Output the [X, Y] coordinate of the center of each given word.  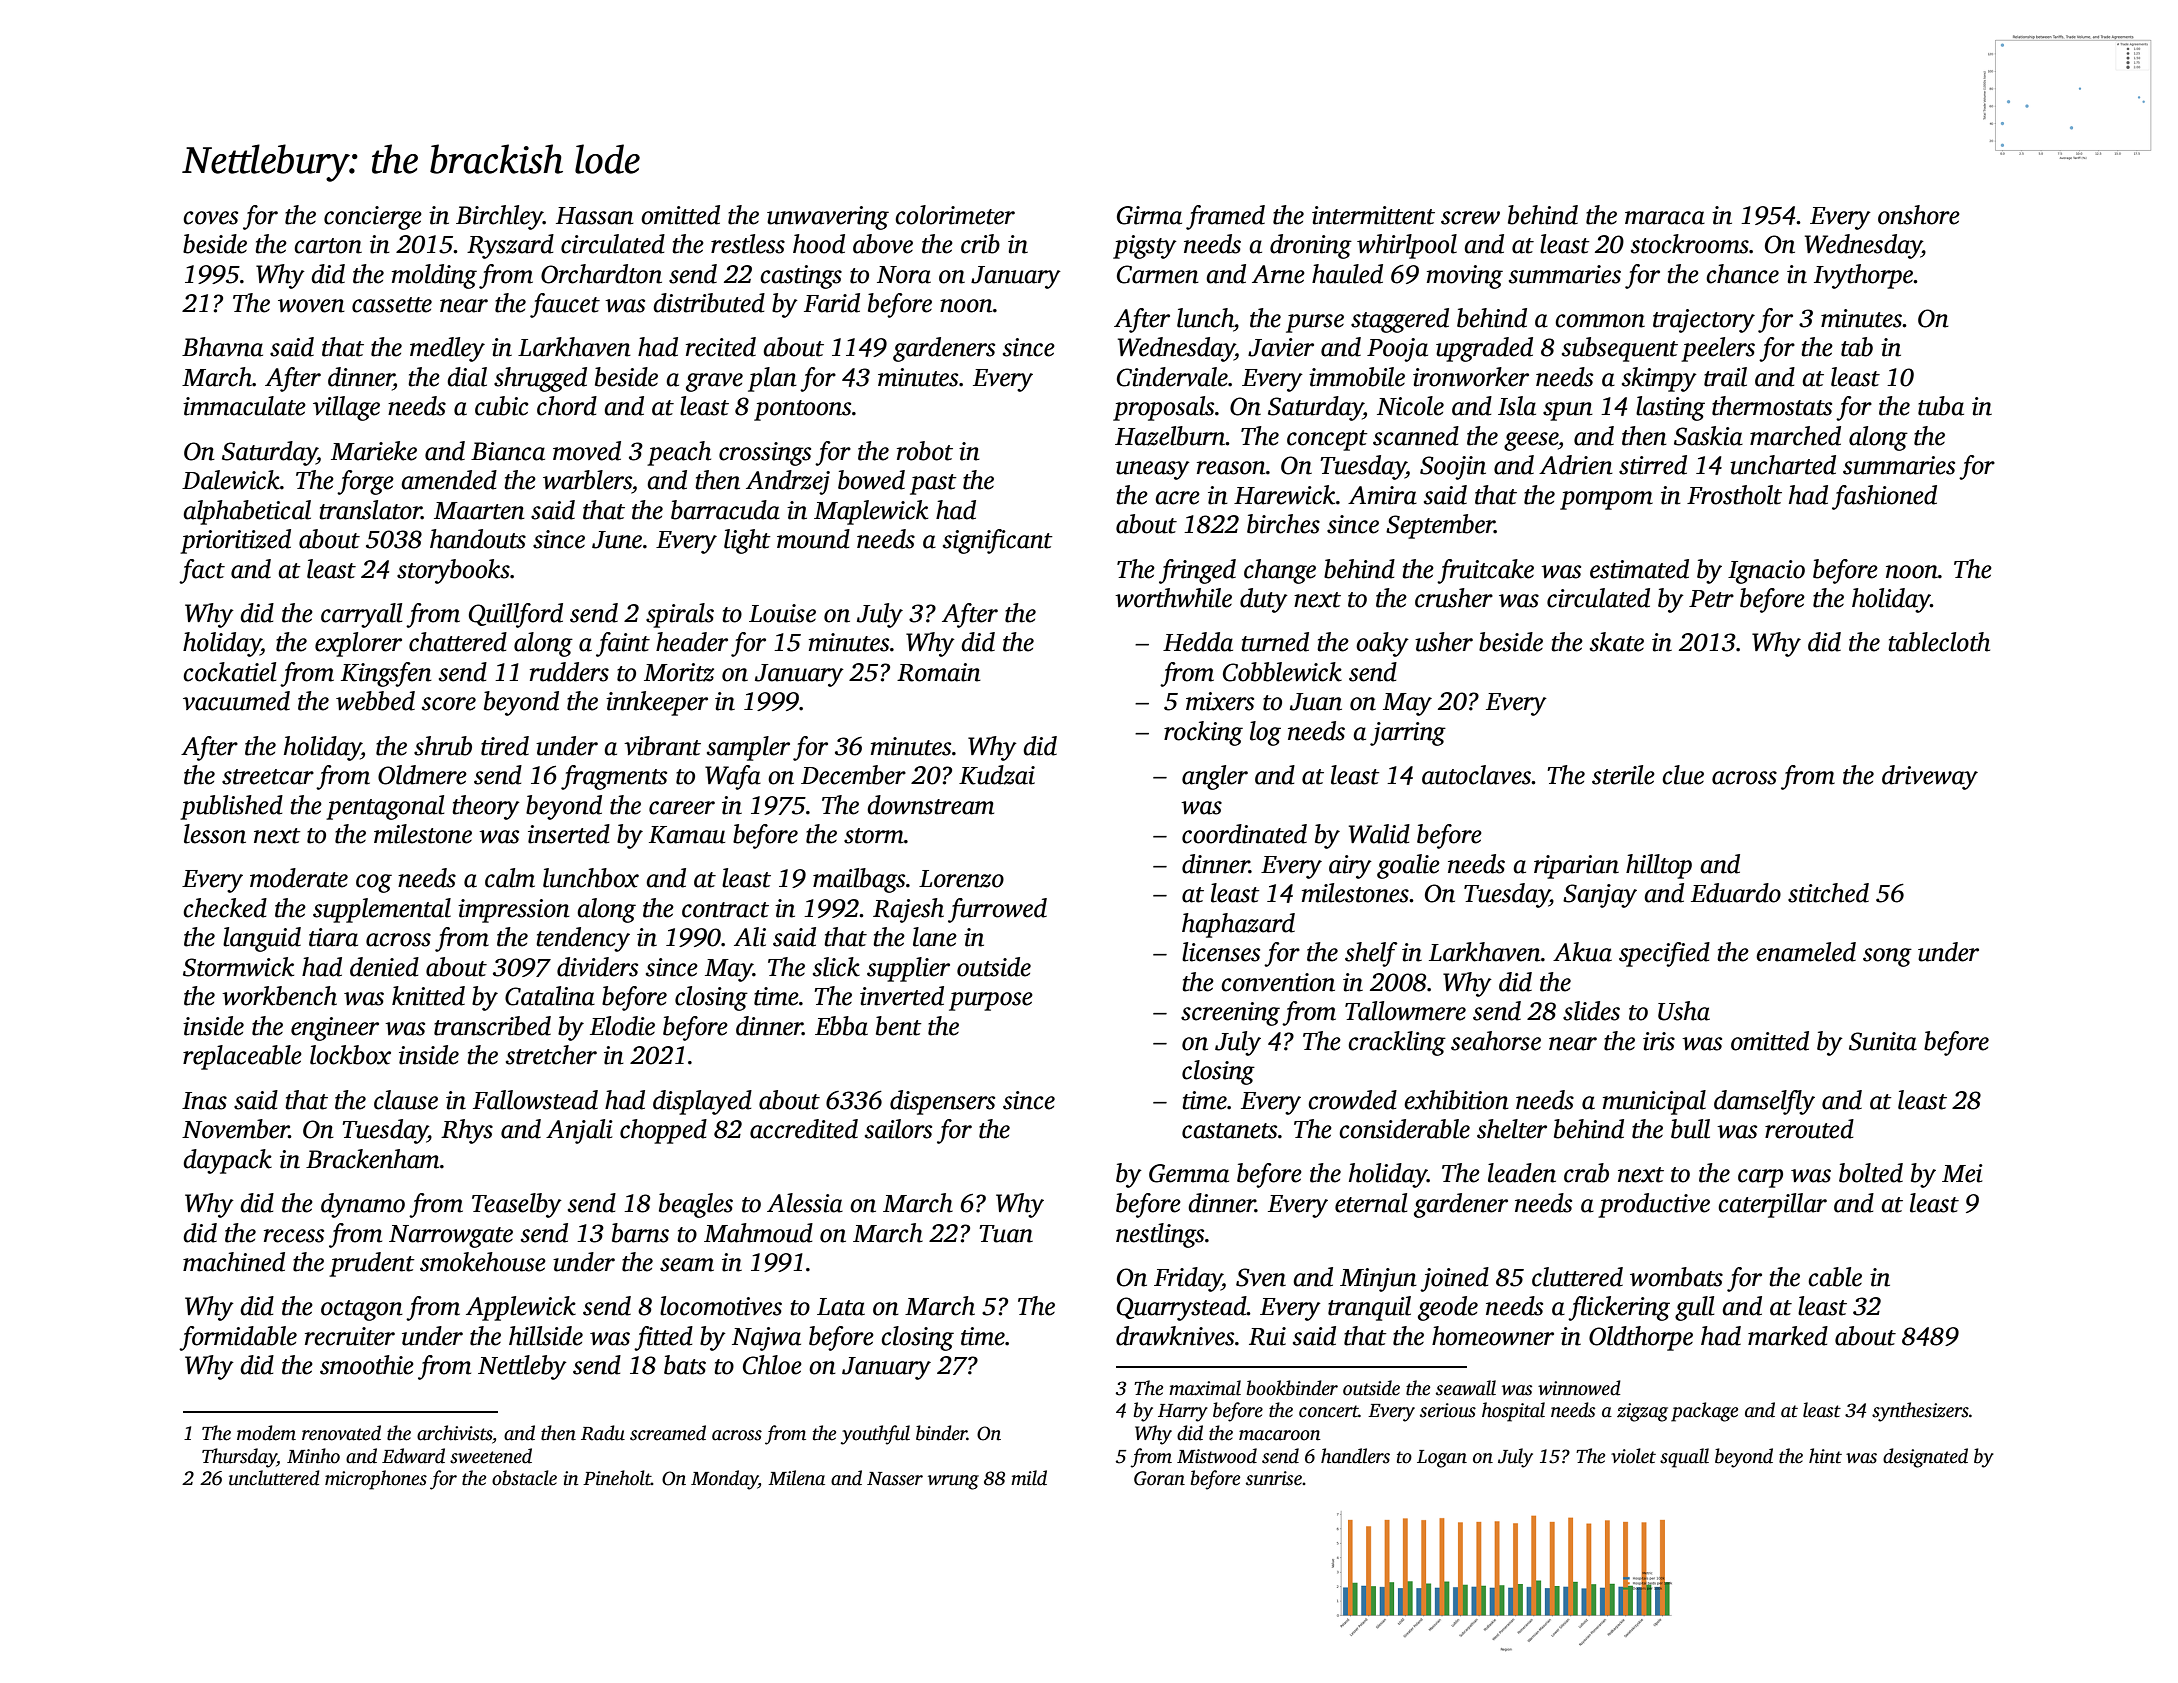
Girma [1149, 215]
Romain [939, 672]
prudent [372, 1264]
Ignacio [1766, 572]
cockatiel [229, 672]
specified [1664, 954]
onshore [1919, 215]
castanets [1229, 1131]
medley [447, 349]
